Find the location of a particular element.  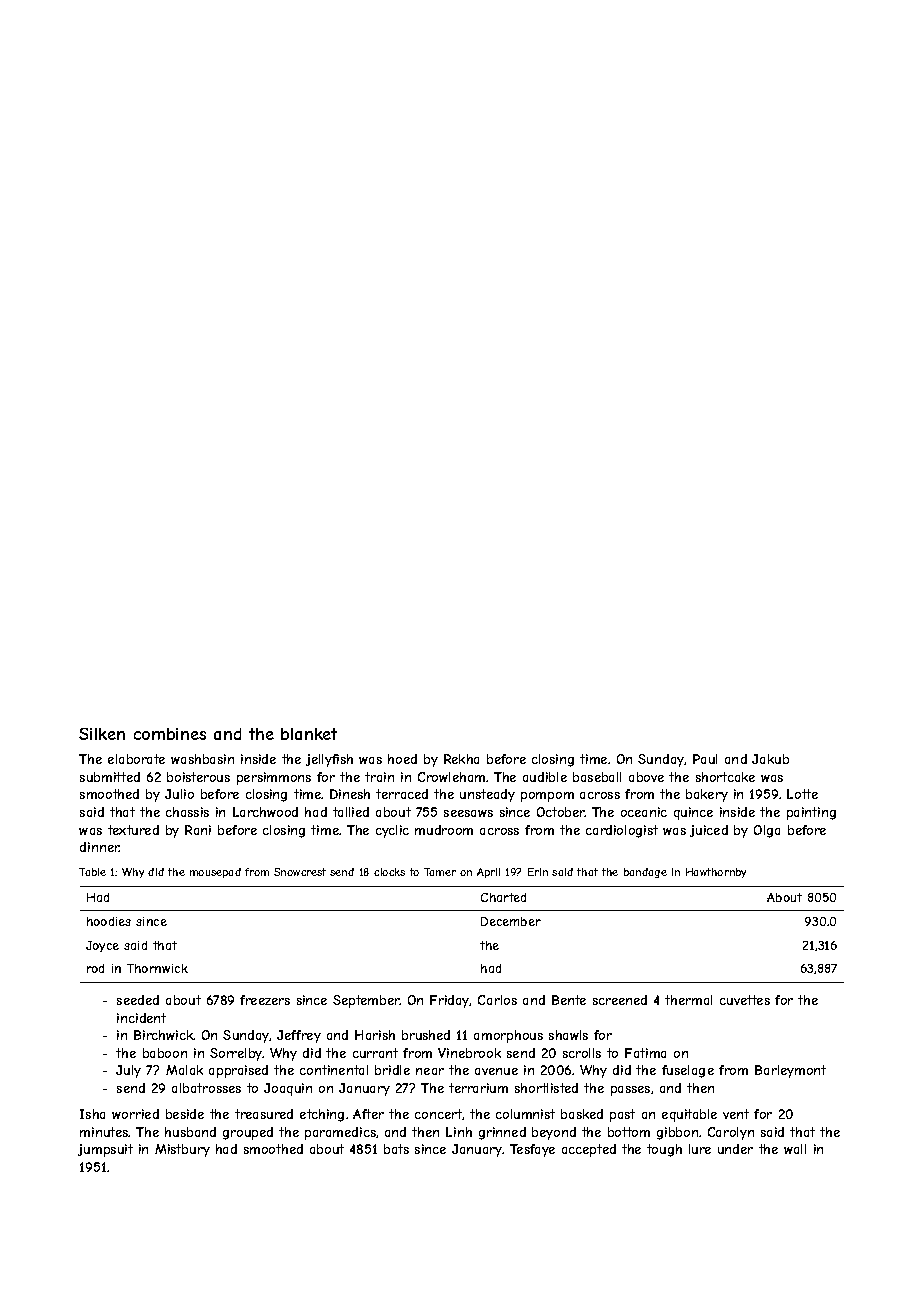

tough is located at coordinates (664, 1150).
